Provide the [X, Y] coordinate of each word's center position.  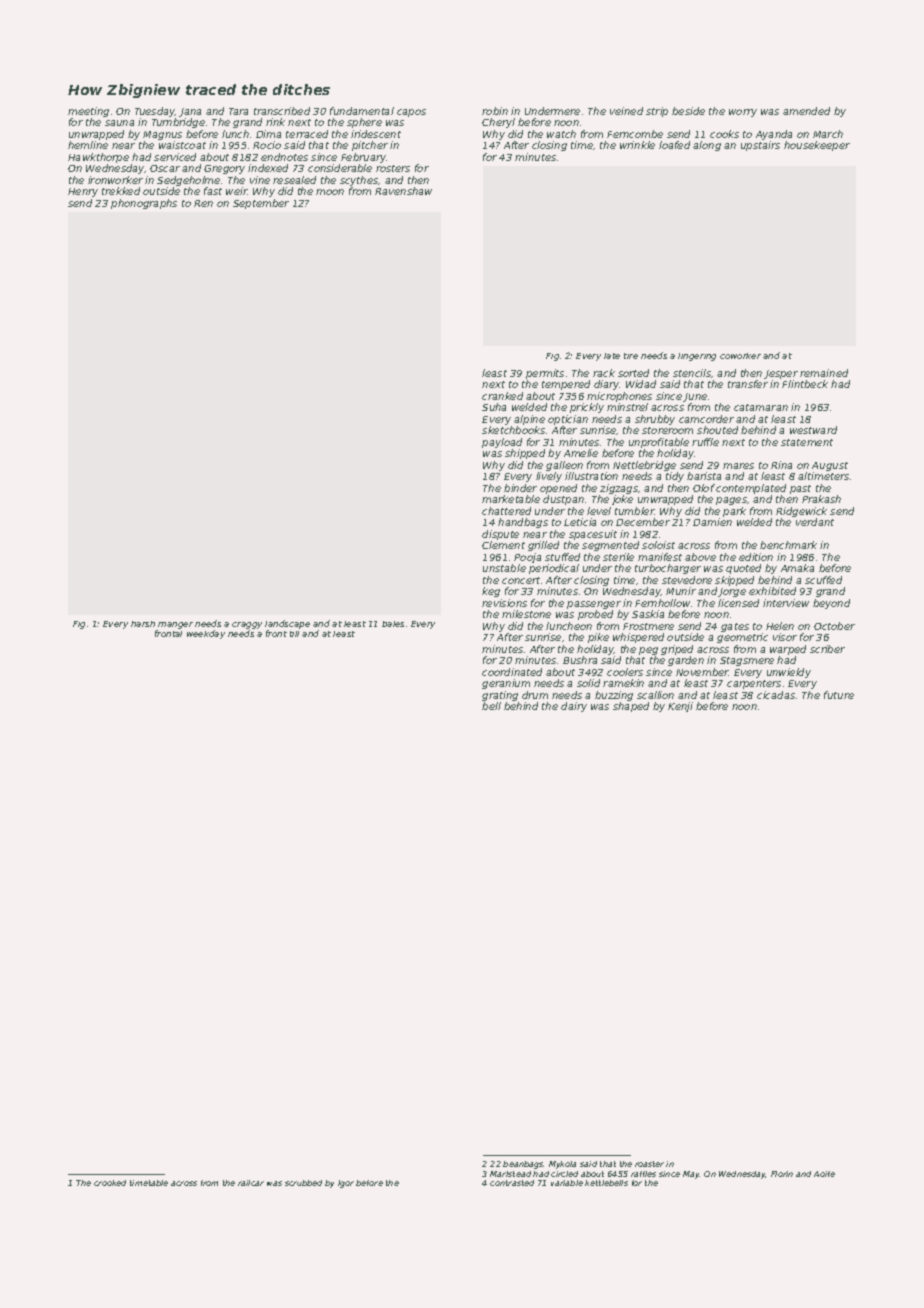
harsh [143, 624]
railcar [251, 1183]
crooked [110, 1183]
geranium [506, 684]
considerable [340, 168]
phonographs [144, 204]
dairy [574, 707]
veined [626, 111]
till [294, 634]
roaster [649, 1164]
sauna [119, 123]
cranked [502, 396]
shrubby [655, 420]
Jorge [732, 592]
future [839, 695]
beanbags [523, 1165]
